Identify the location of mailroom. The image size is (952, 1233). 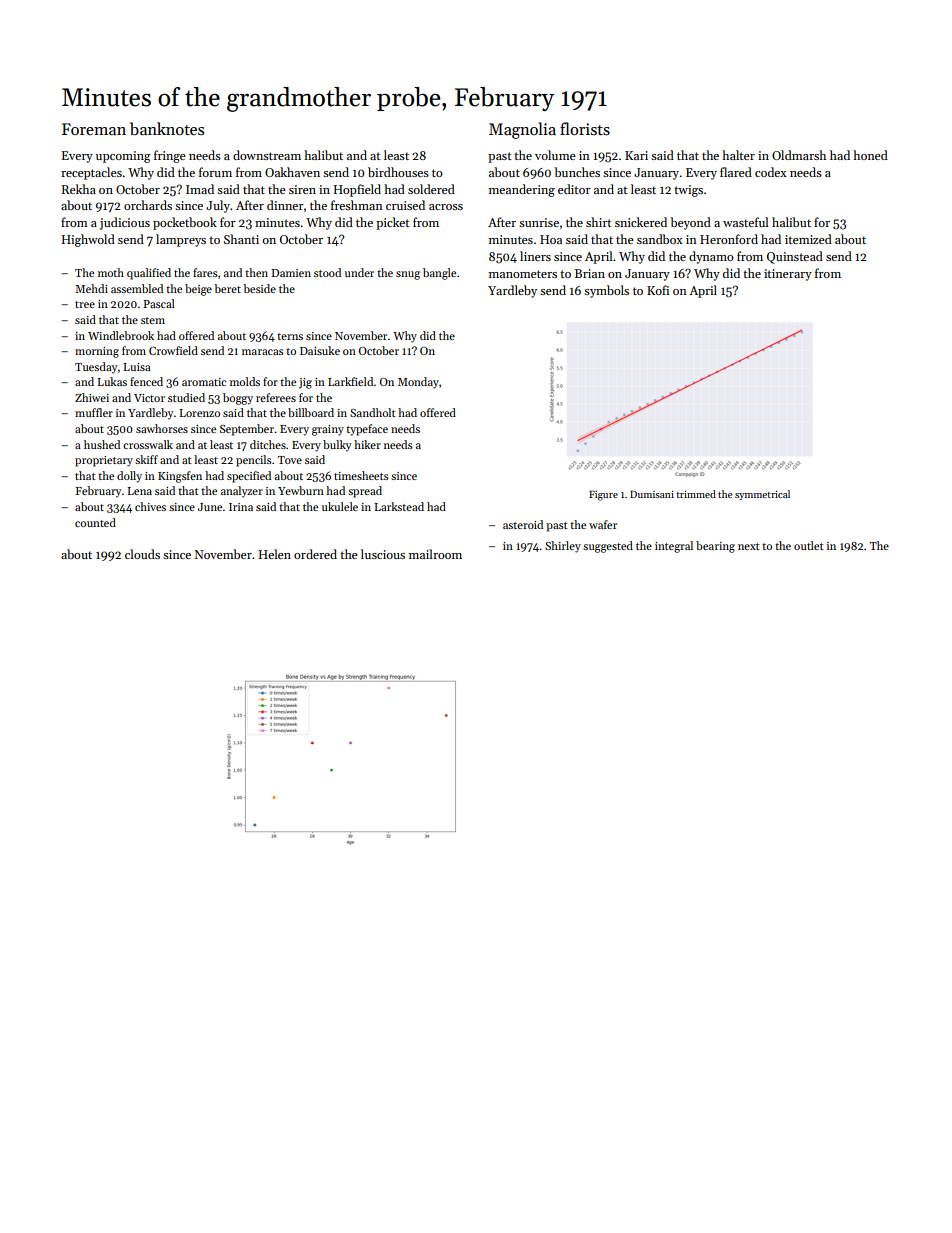
(435, 554).
